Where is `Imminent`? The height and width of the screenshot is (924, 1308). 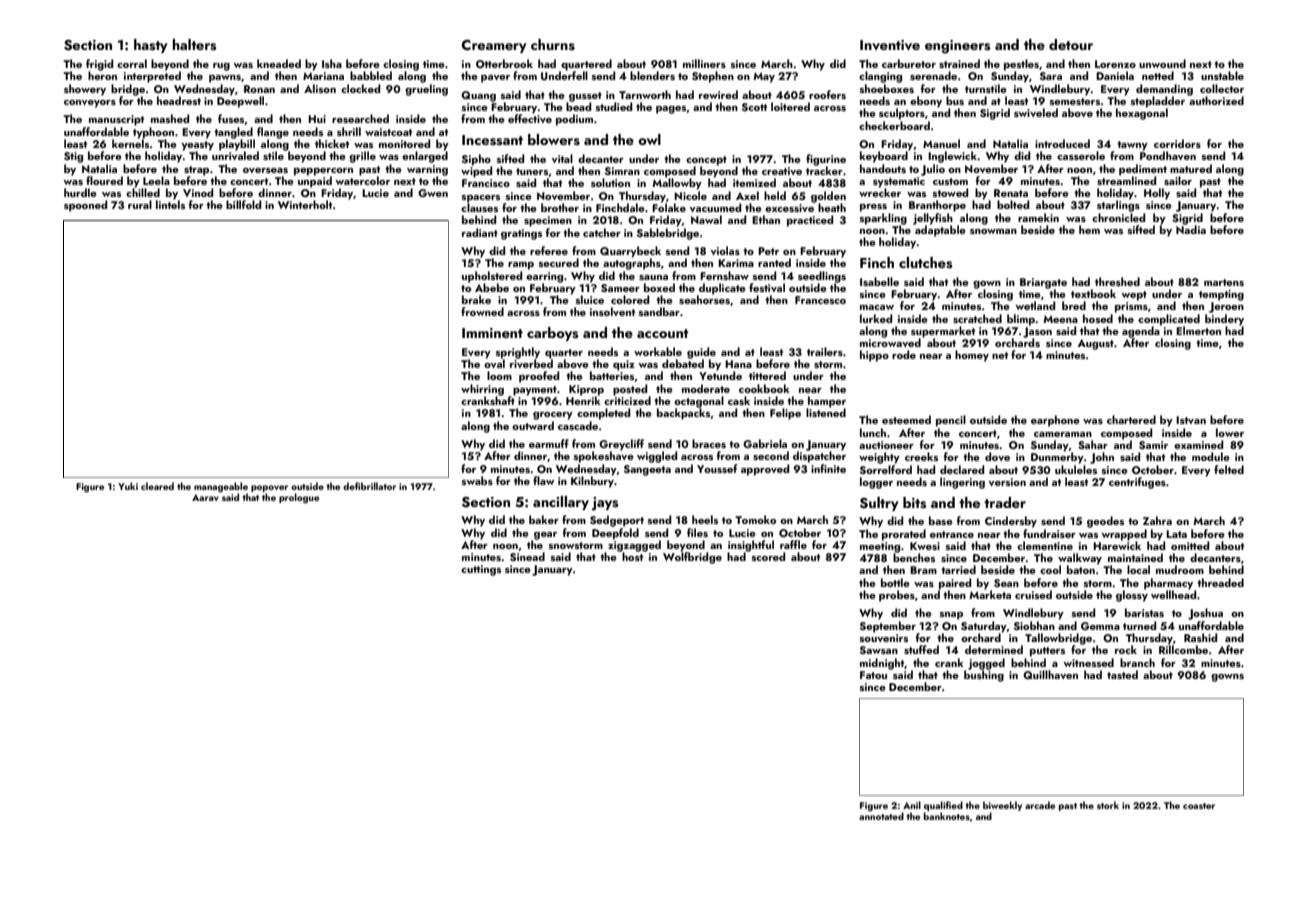
Imminent is located at coordinates (492, 333).
